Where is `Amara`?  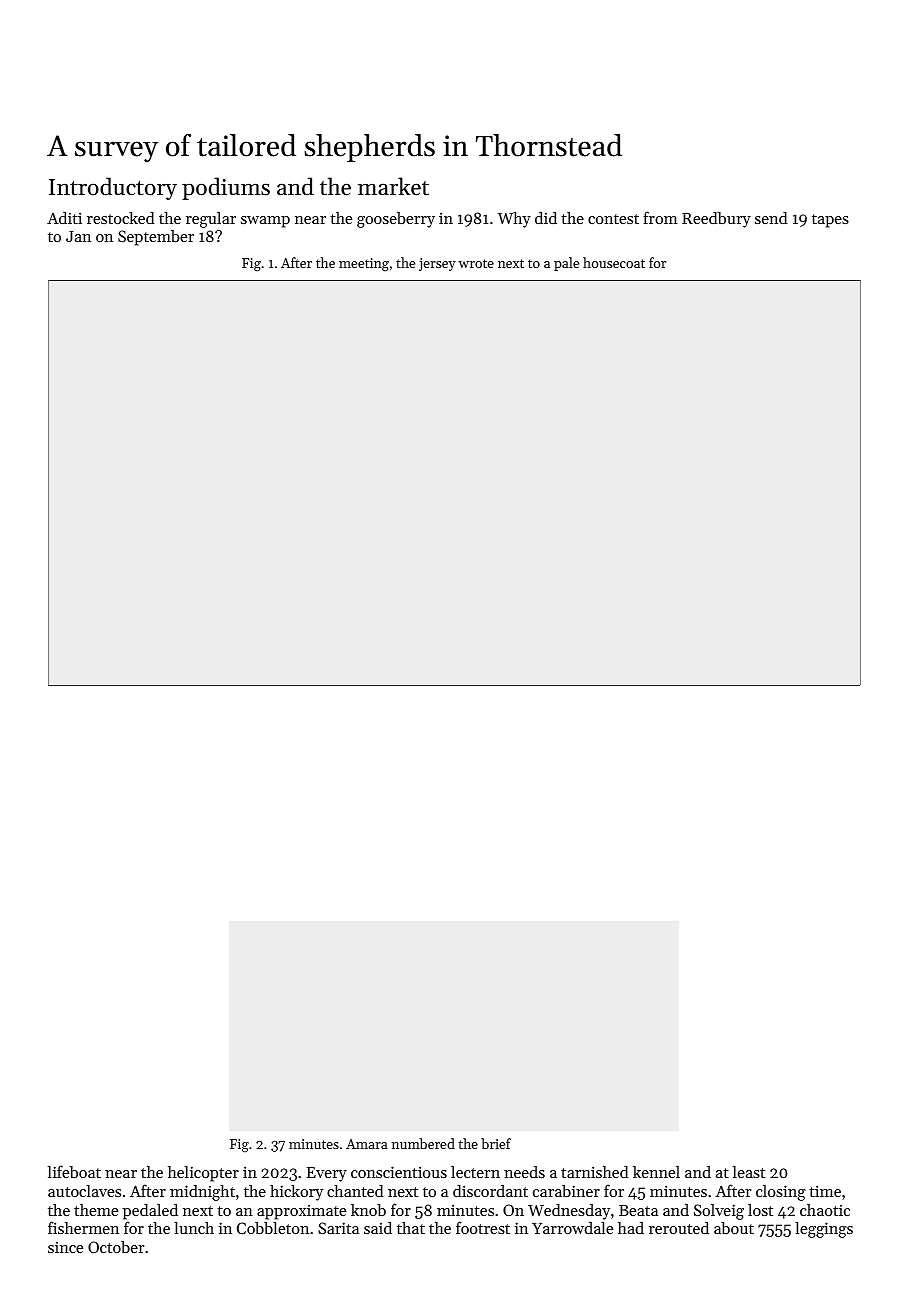 Amara is located at coordinates (367, 1144).
